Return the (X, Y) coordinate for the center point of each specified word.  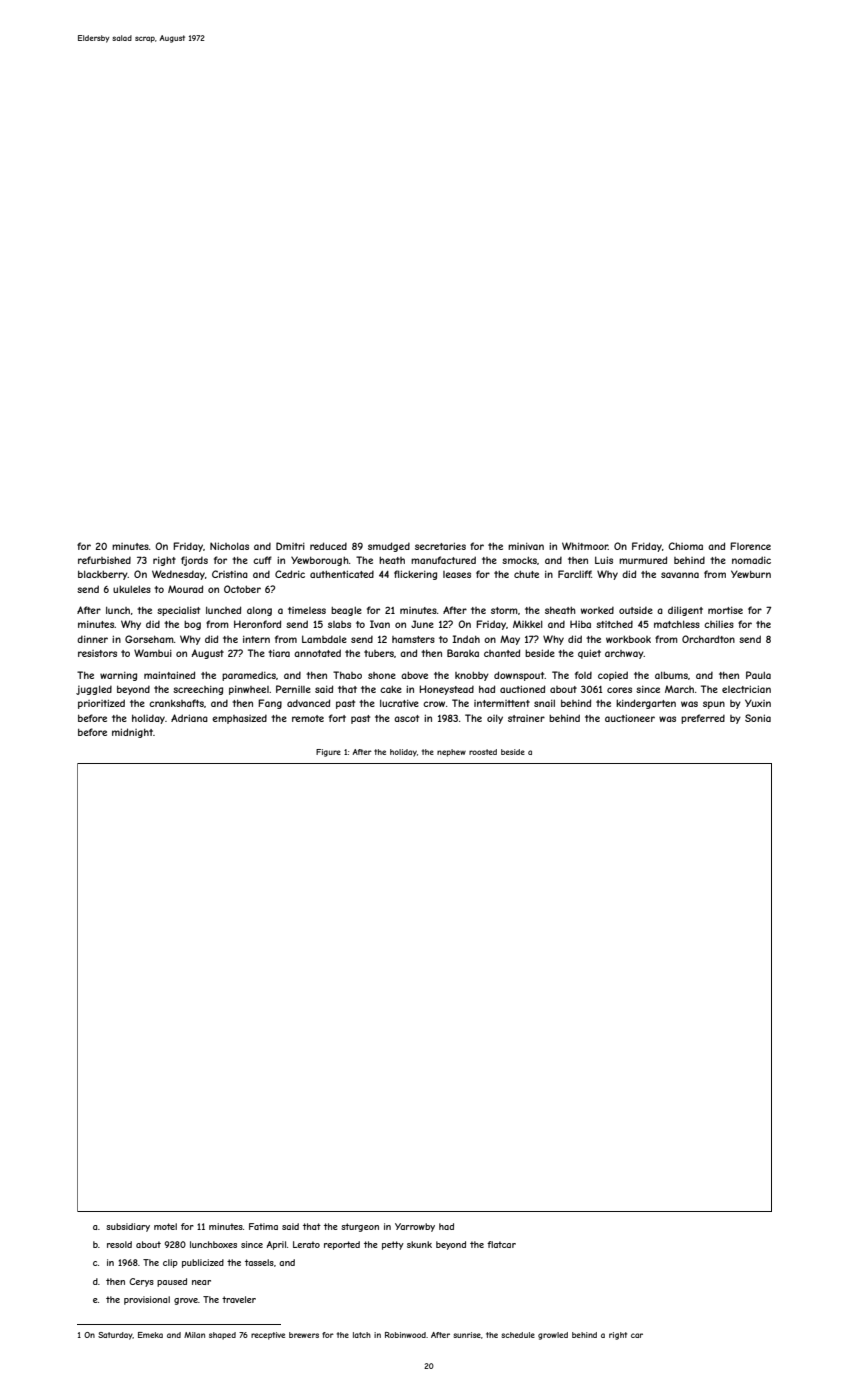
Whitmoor (585, 546)
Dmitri (290, 546)
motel (165, 1226)
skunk (419, 1244)
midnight (132, 733)
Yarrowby (415, 1227)
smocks (519, 560)
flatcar (501, 1244)
